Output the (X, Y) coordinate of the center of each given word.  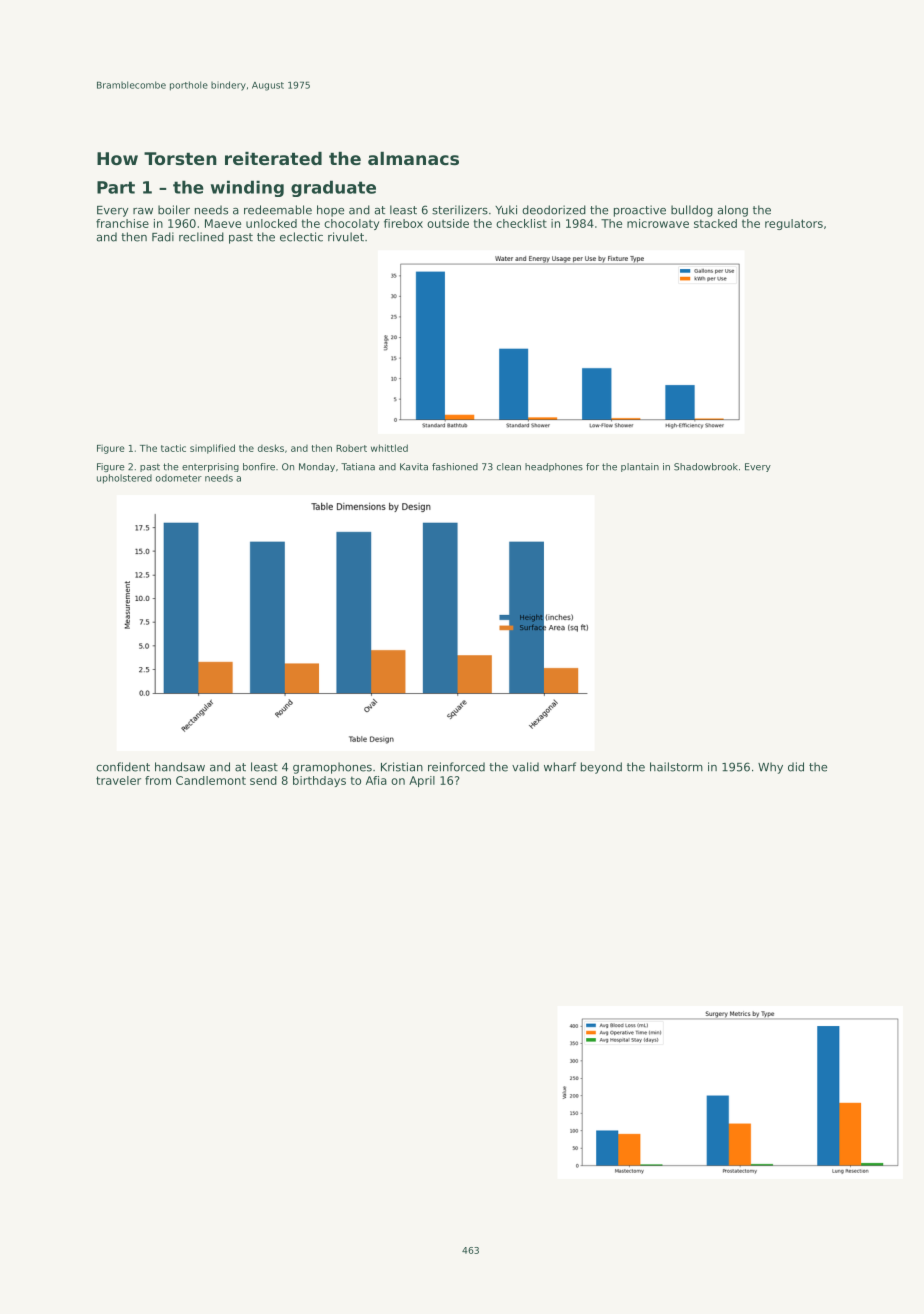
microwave (658, 223)
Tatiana (358, 467)
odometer (179, 478)
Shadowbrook (706, 467)
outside (448, 223)
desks (271, 448)
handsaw (180, 767)
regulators (794, 224)
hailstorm (676, 767)
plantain (640, 467)
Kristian (402, 767)
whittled (389, 448)
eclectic (301, 237)
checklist (521, 223)
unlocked (271, 223)
